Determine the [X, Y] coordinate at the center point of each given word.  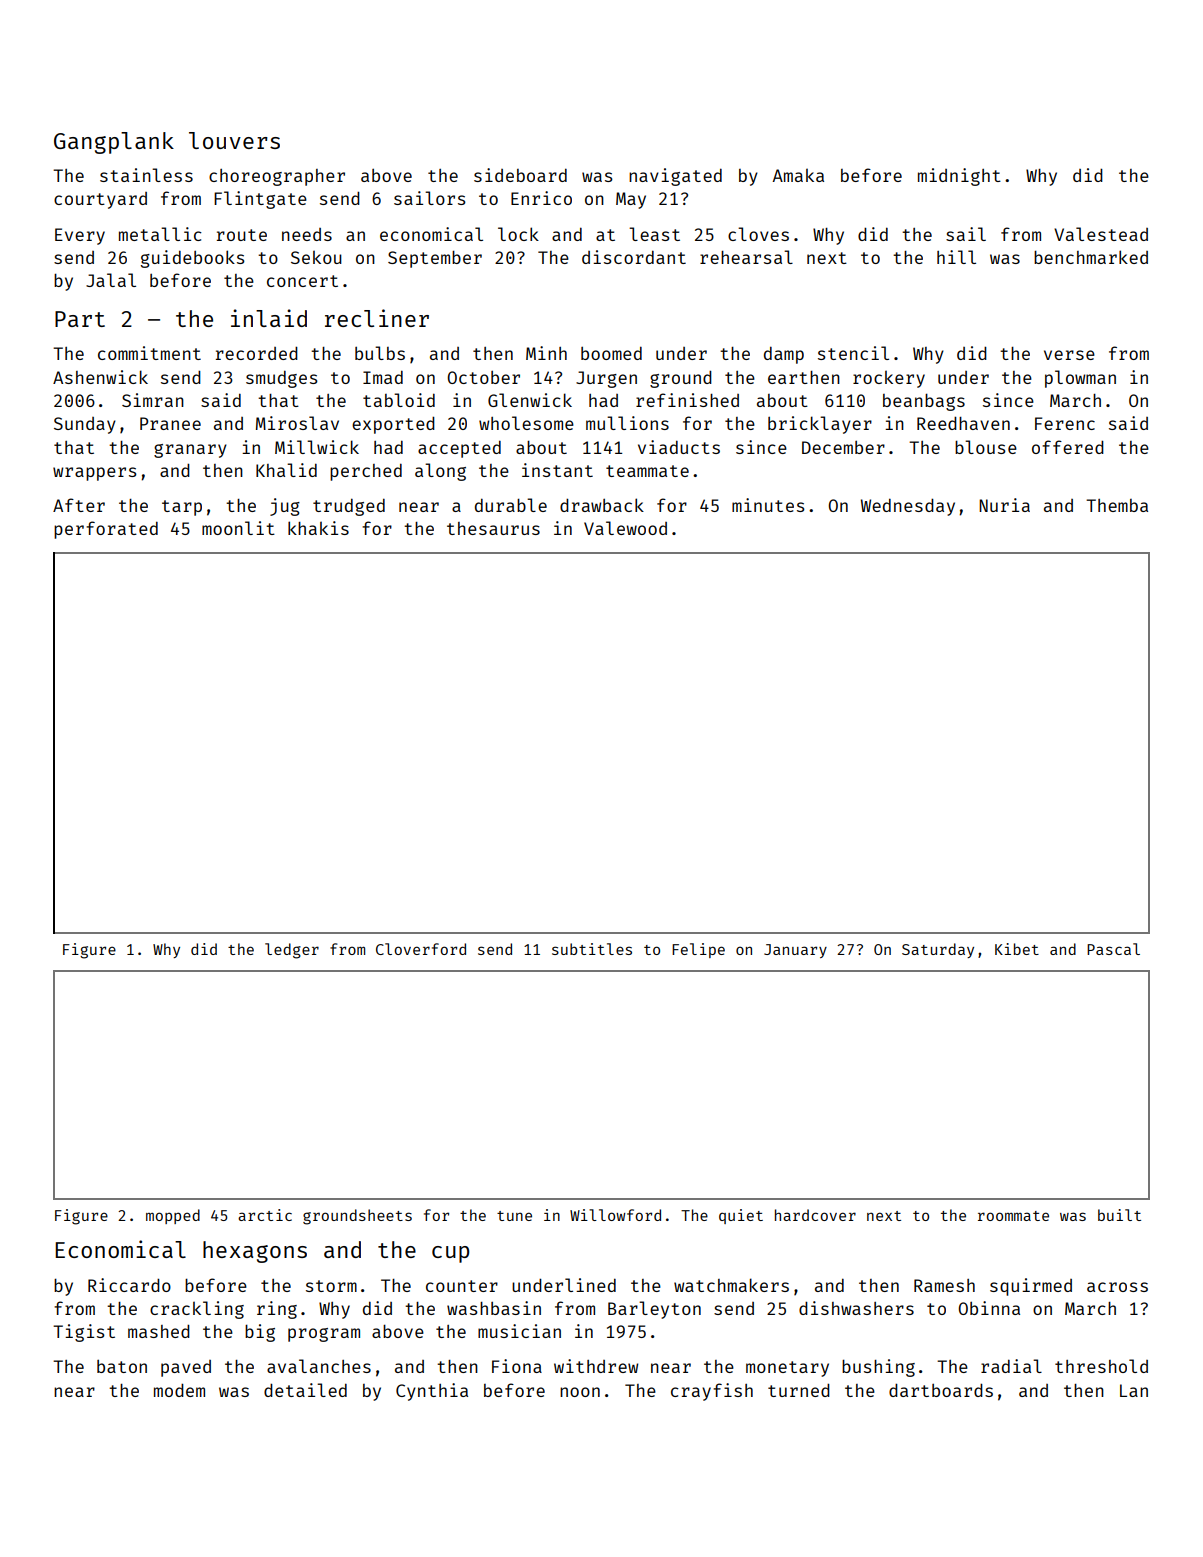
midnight [959, 177]
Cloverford [421, 949]
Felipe [698, 950]
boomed [611, 353]
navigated [675, 177]
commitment [149, 353]
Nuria [1004, 505]
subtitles [592, 949]
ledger [292, 951]
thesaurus [493, 528]
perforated [106, 530]
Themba [1117, 505]
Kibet [1017, 949]
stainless [146, 175]
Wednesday [908, 507]
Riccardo [129, 1285]
